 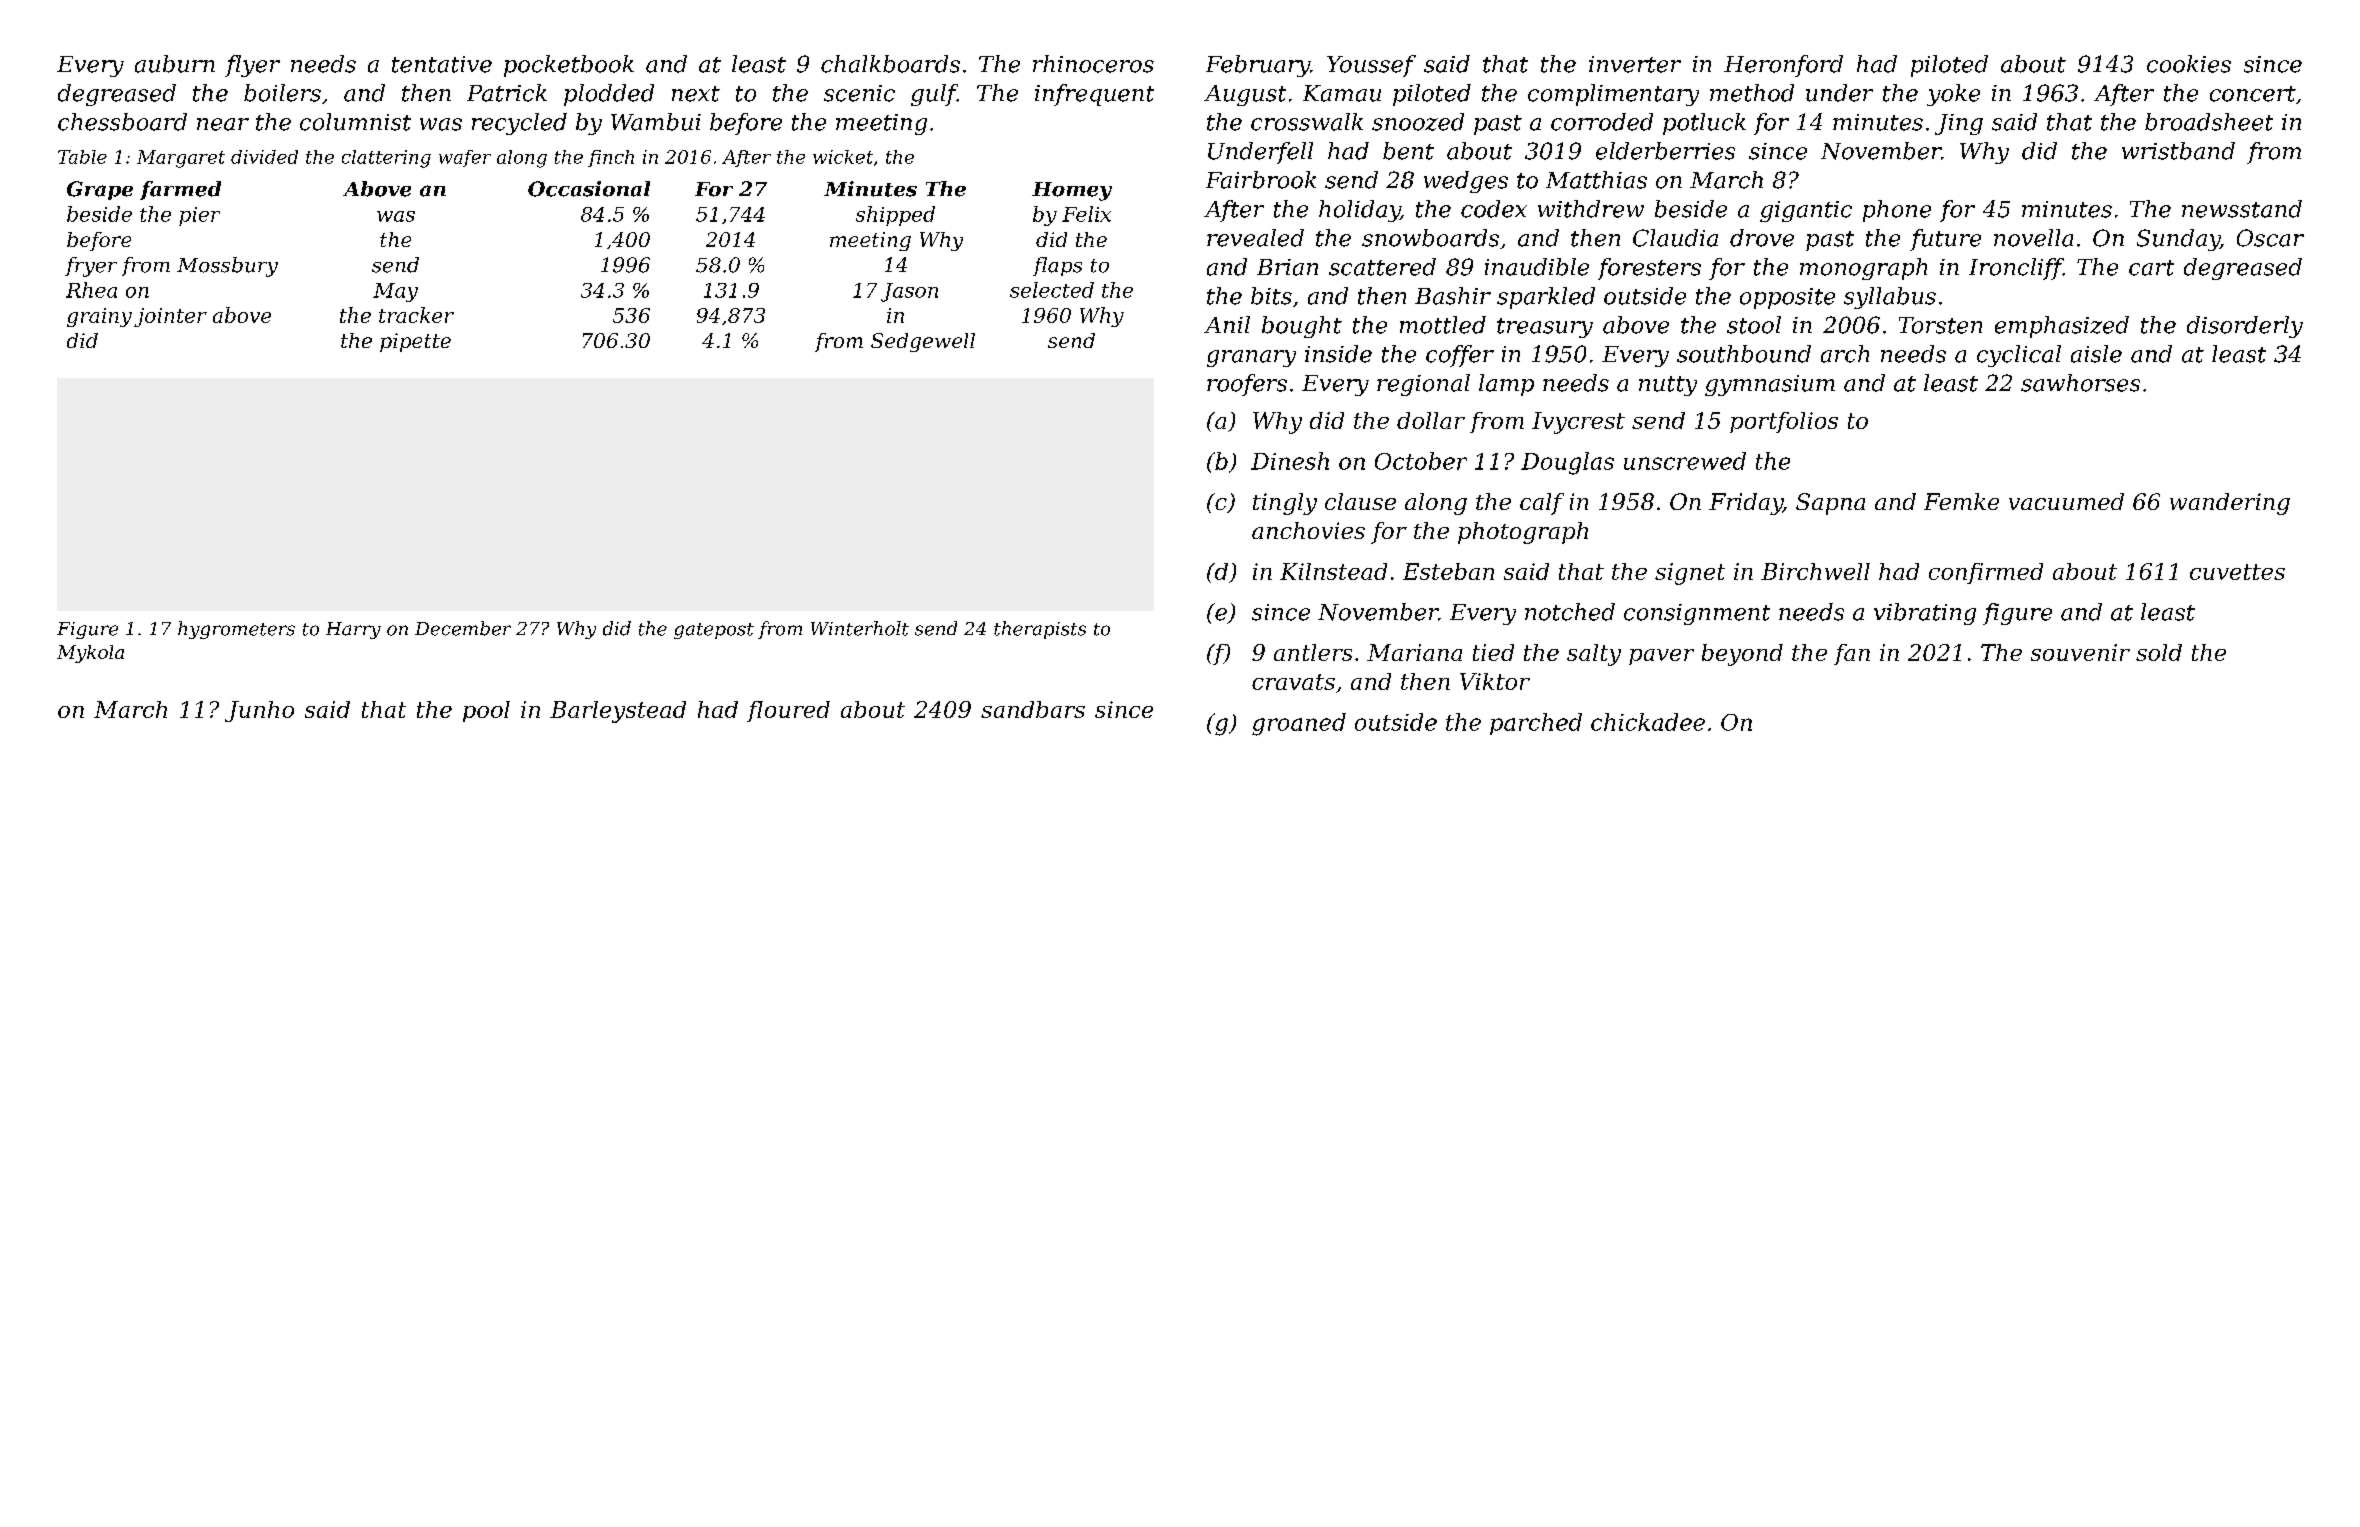 What do you see at coordinates (589, 189) in the image?
I see `Occasional` at bounding box center [589, 189].
